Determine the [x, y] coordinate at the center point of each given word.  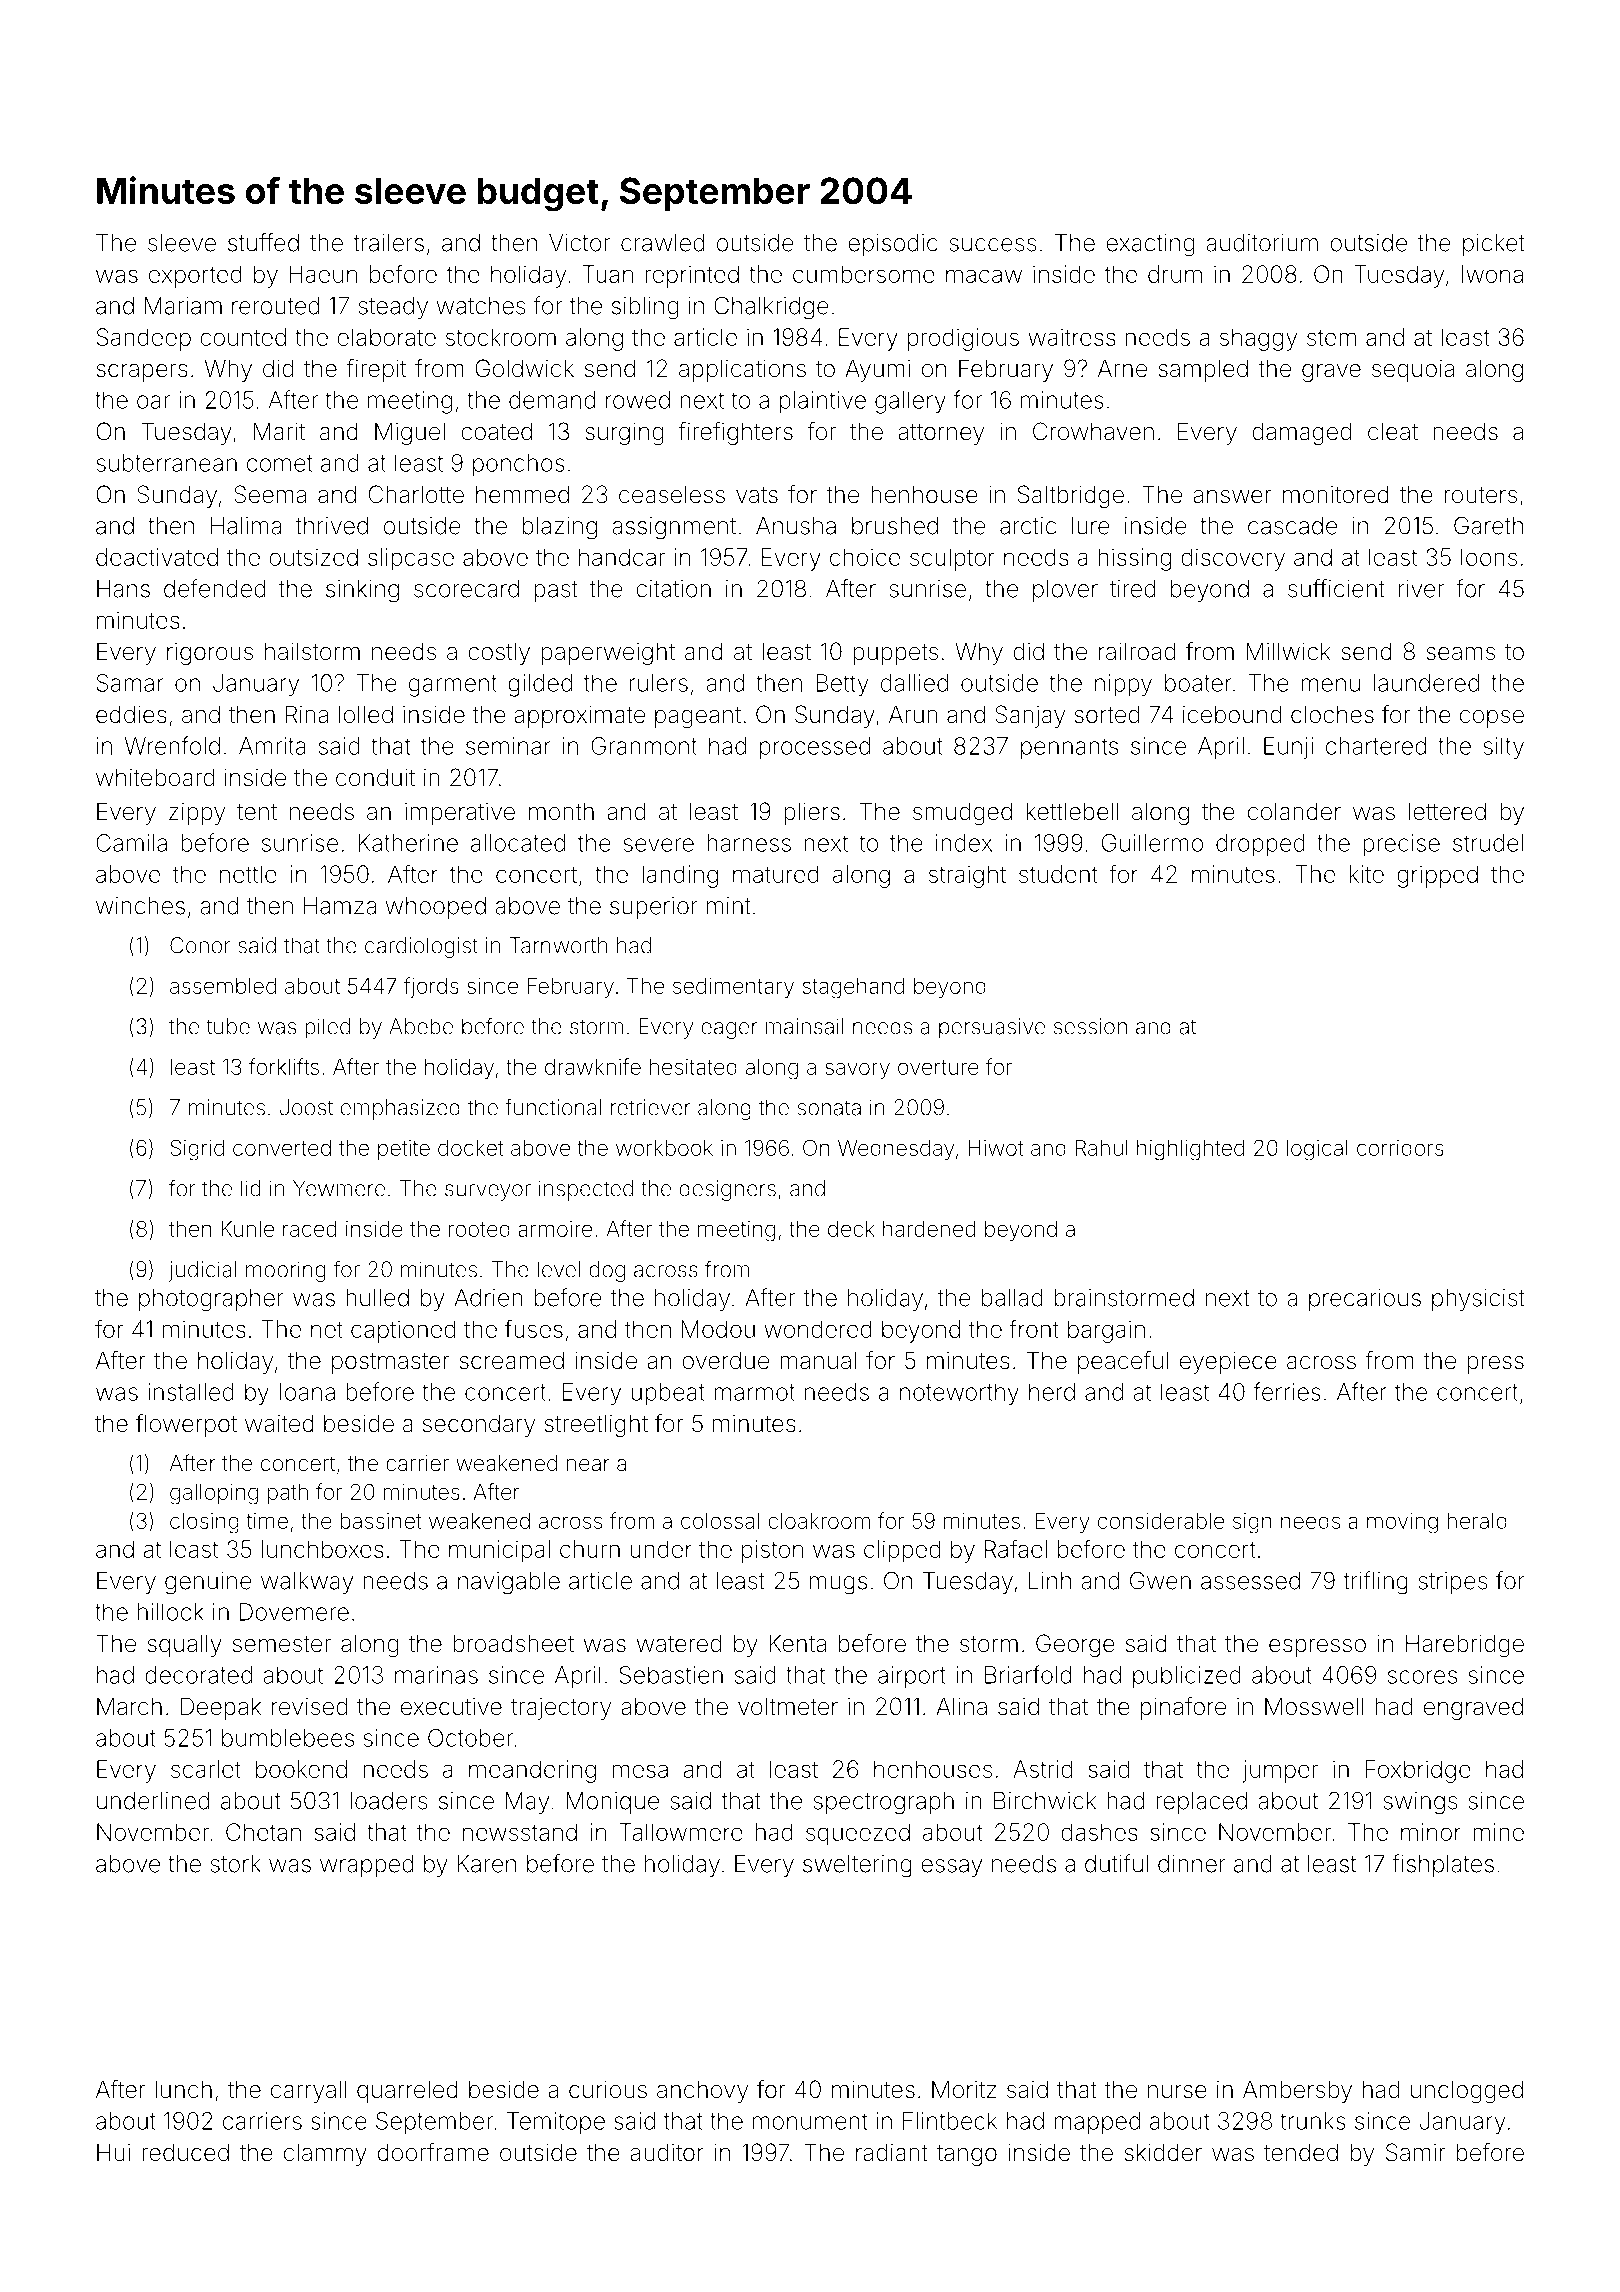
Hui [113, 2152]
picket [1494, 245]
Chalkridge [771, 308]
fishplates [1443, 1865]
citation [673, 589]
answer [1232, 497]
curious [608, 2089]
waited [279, 1424]
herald [1477, 1521]
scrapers [142, 373]
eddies [131, 714]
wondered [818, 1329]
